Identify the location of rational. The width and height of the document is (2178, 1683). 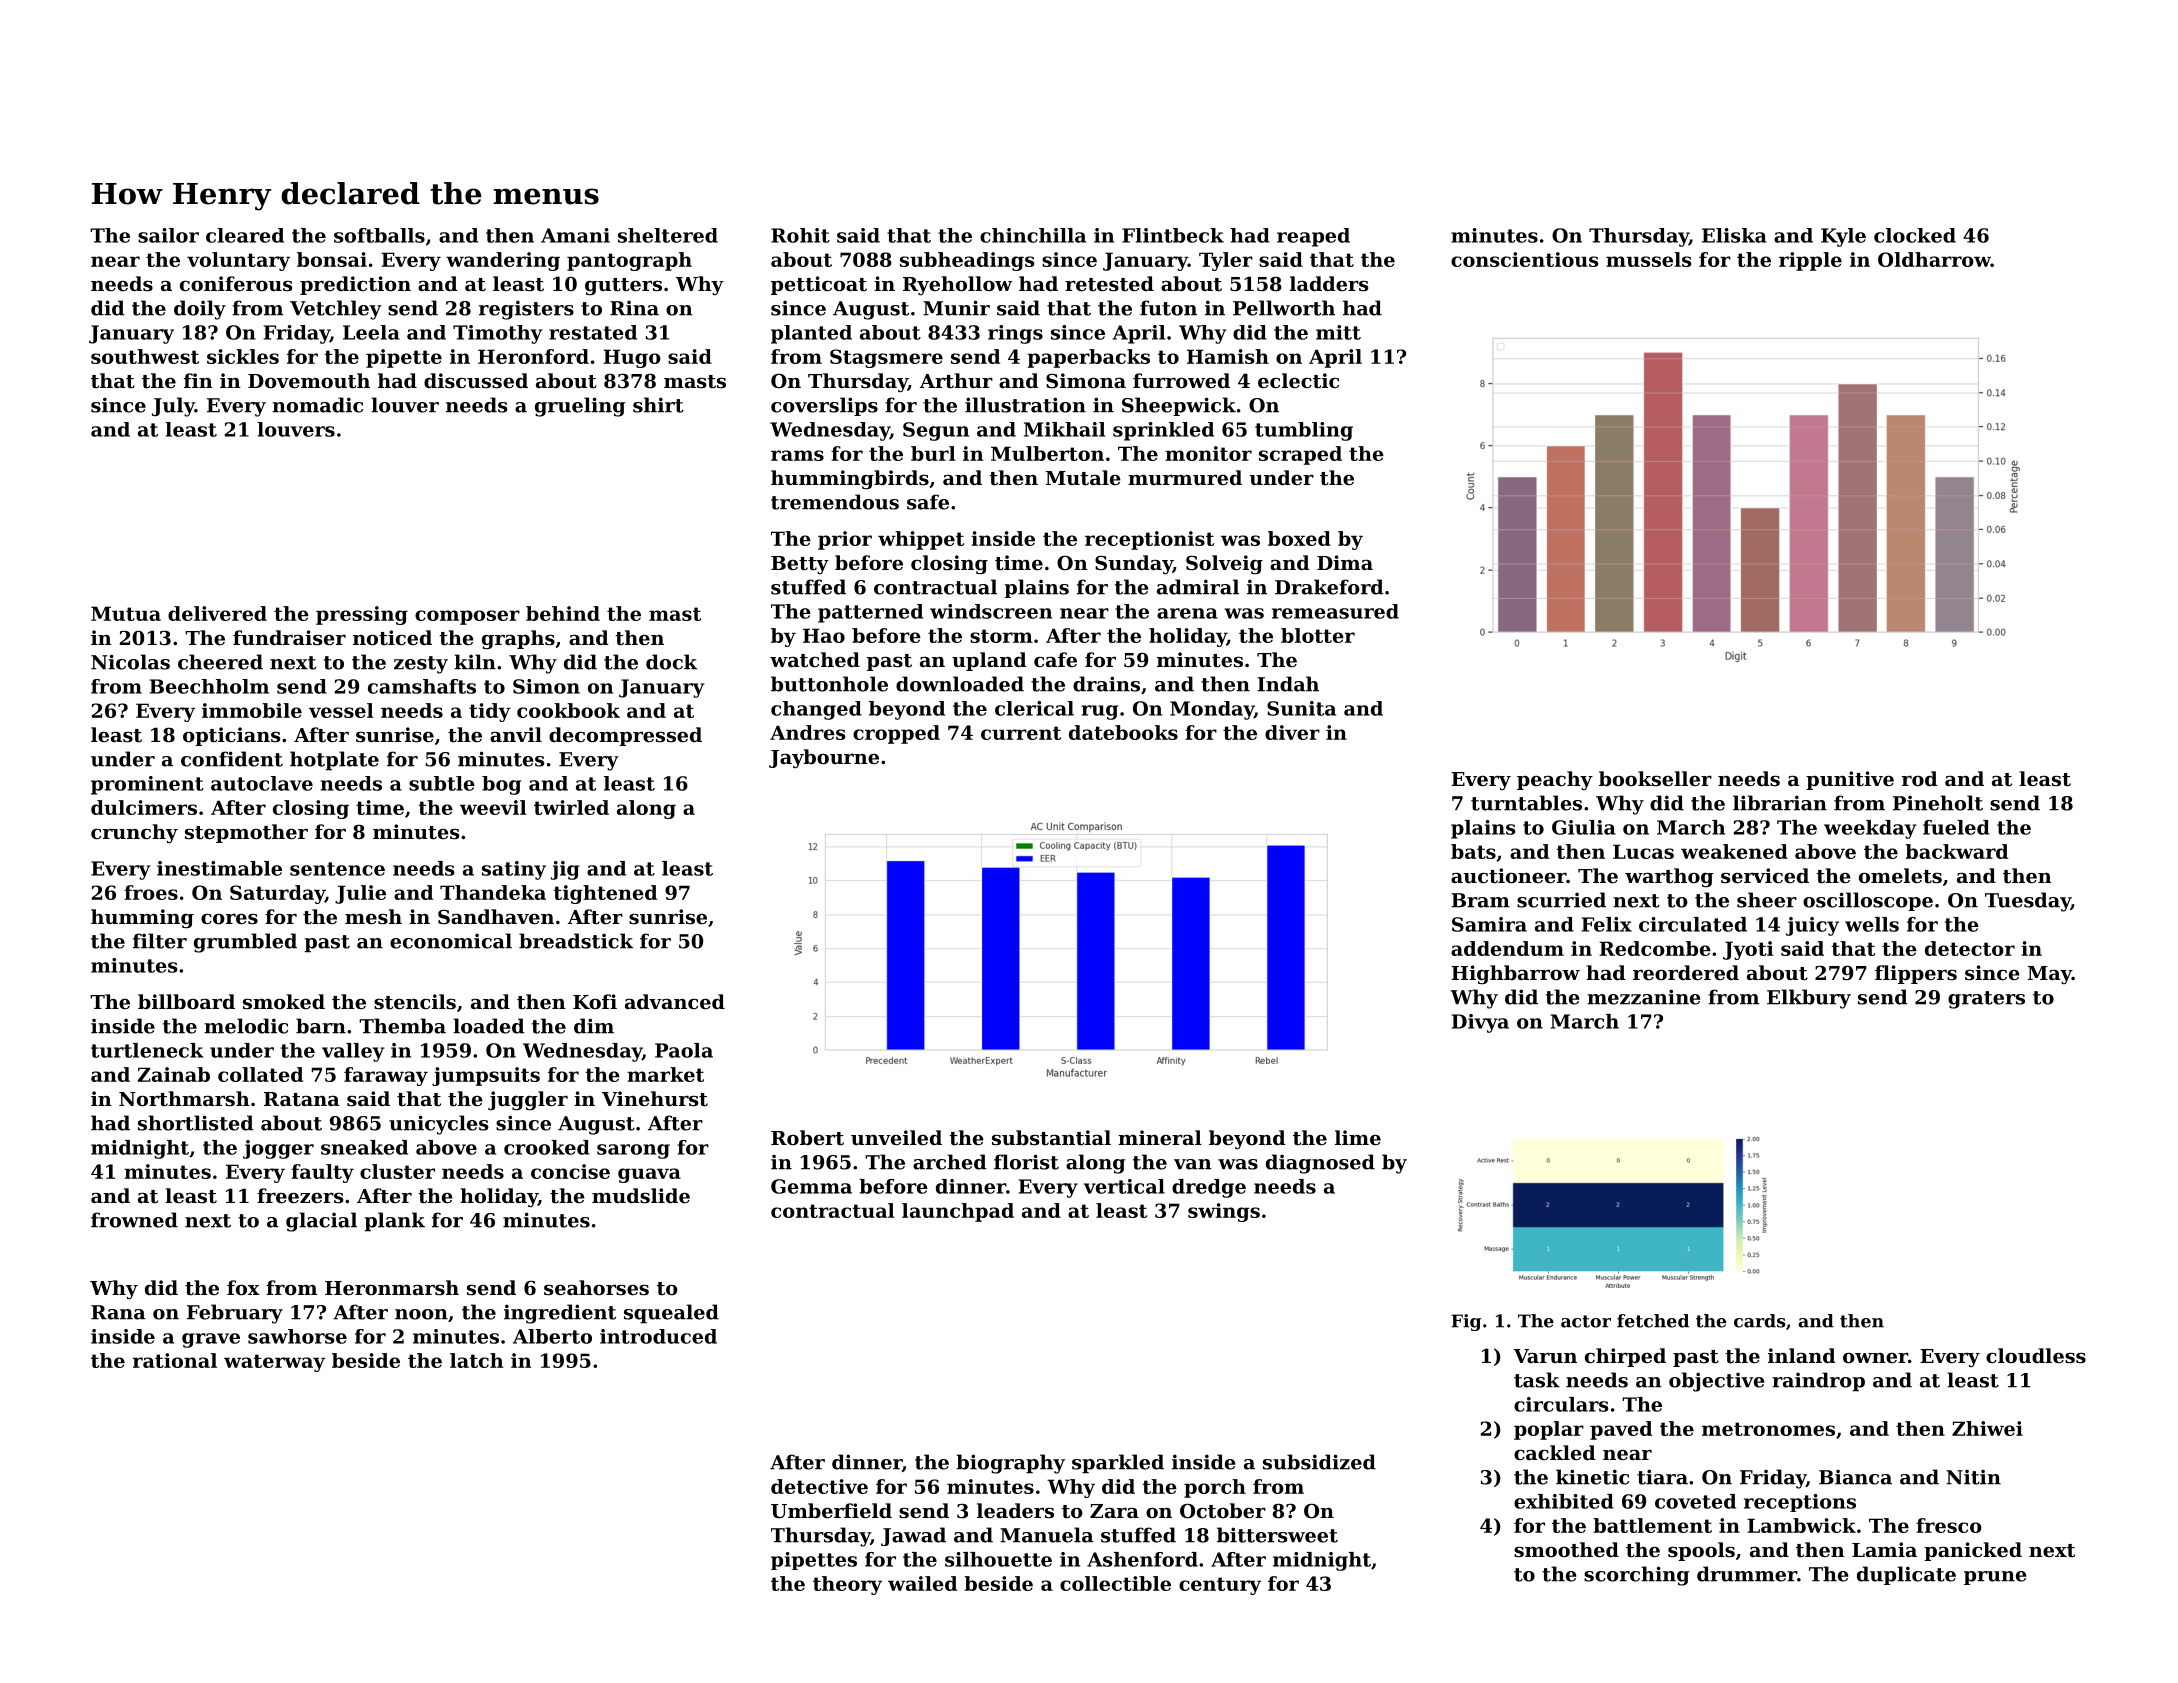
(175, 1360).
